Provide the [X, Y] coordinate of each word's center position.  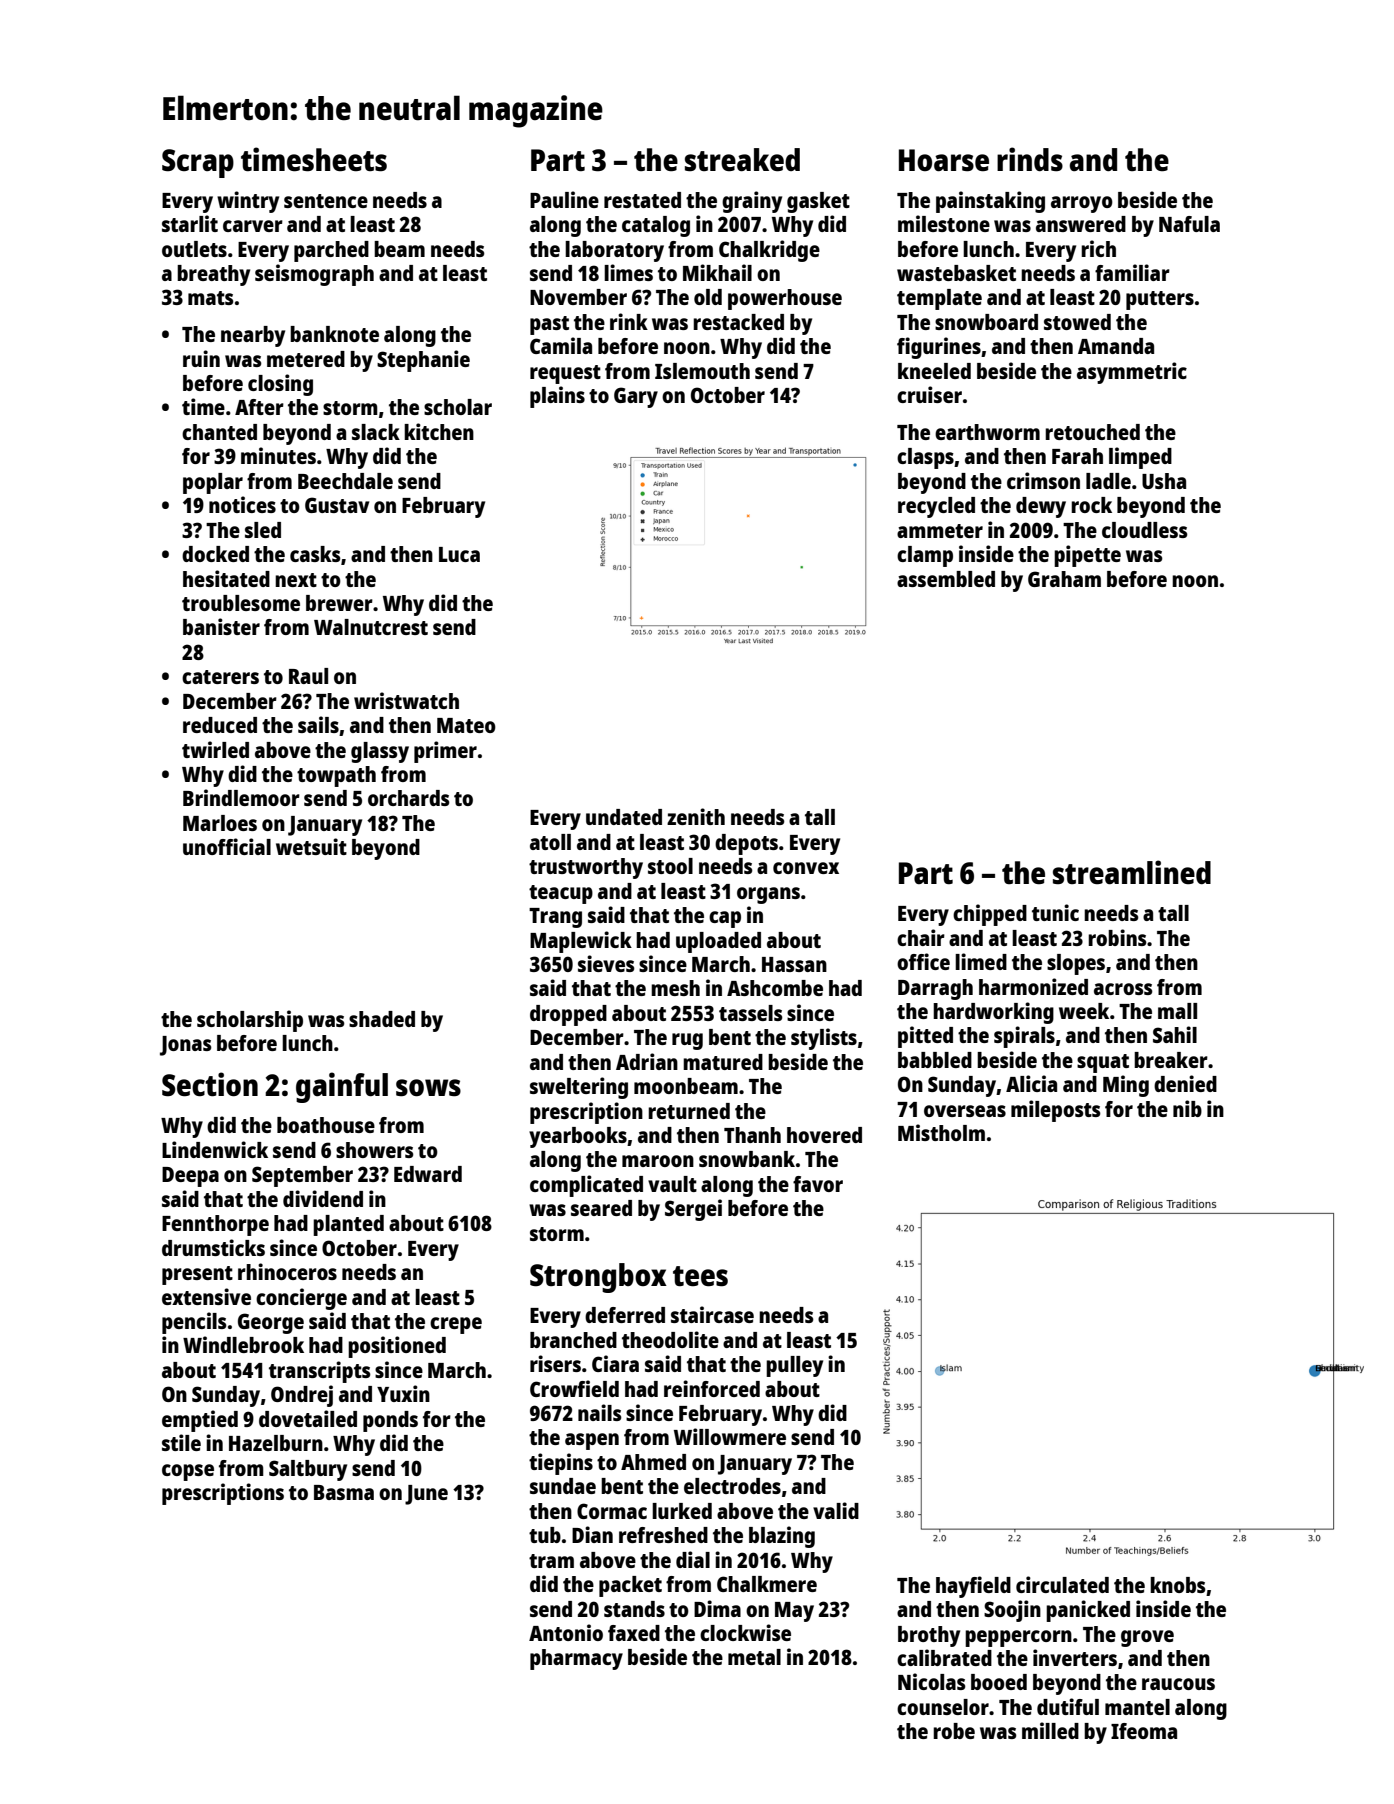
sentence [326, 201]
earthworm [987, 432]
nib [1187, 1108]
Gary [636, 397]
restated [642, 200]
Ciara [615, 1363]
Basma [344, 1492]
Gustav [337, 505]
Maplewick [581, 942]
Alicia [1031, 1083]
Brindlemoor [241, 797]
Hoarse [944, 160]
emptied [200, 1421]
